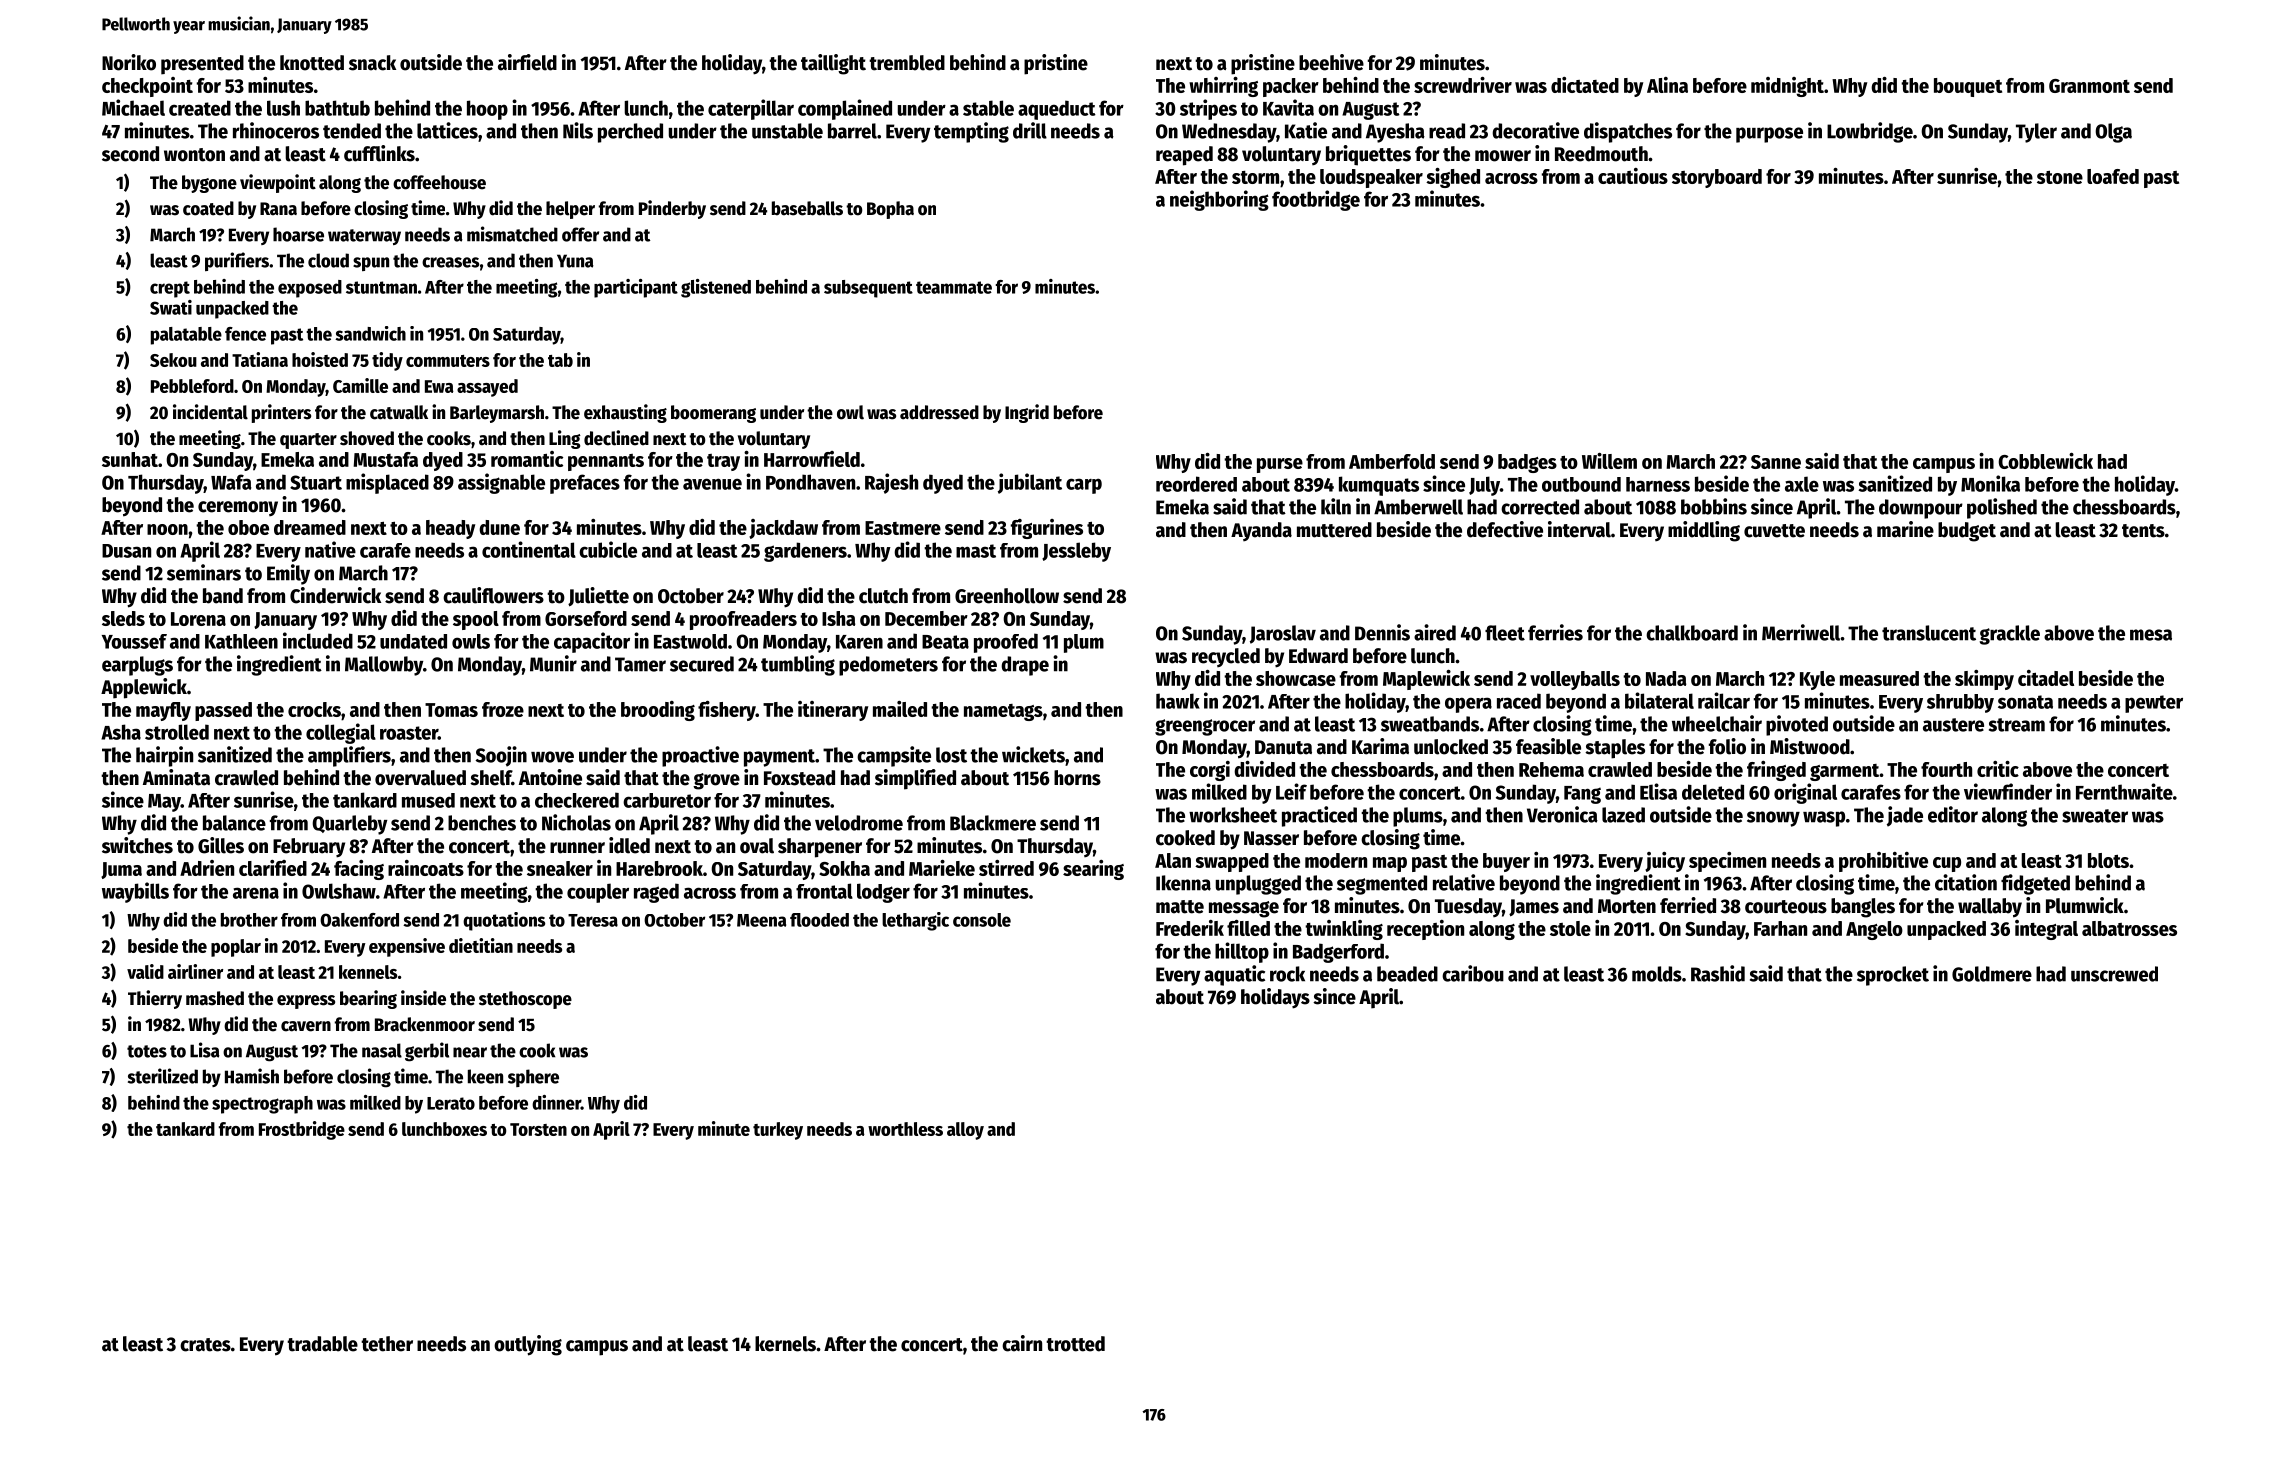 This image has height=1478, width=2285. What do you see at coordinates (1022, 1343) in the image?
I see `cairn` at bounding box center [1022, 1343].
